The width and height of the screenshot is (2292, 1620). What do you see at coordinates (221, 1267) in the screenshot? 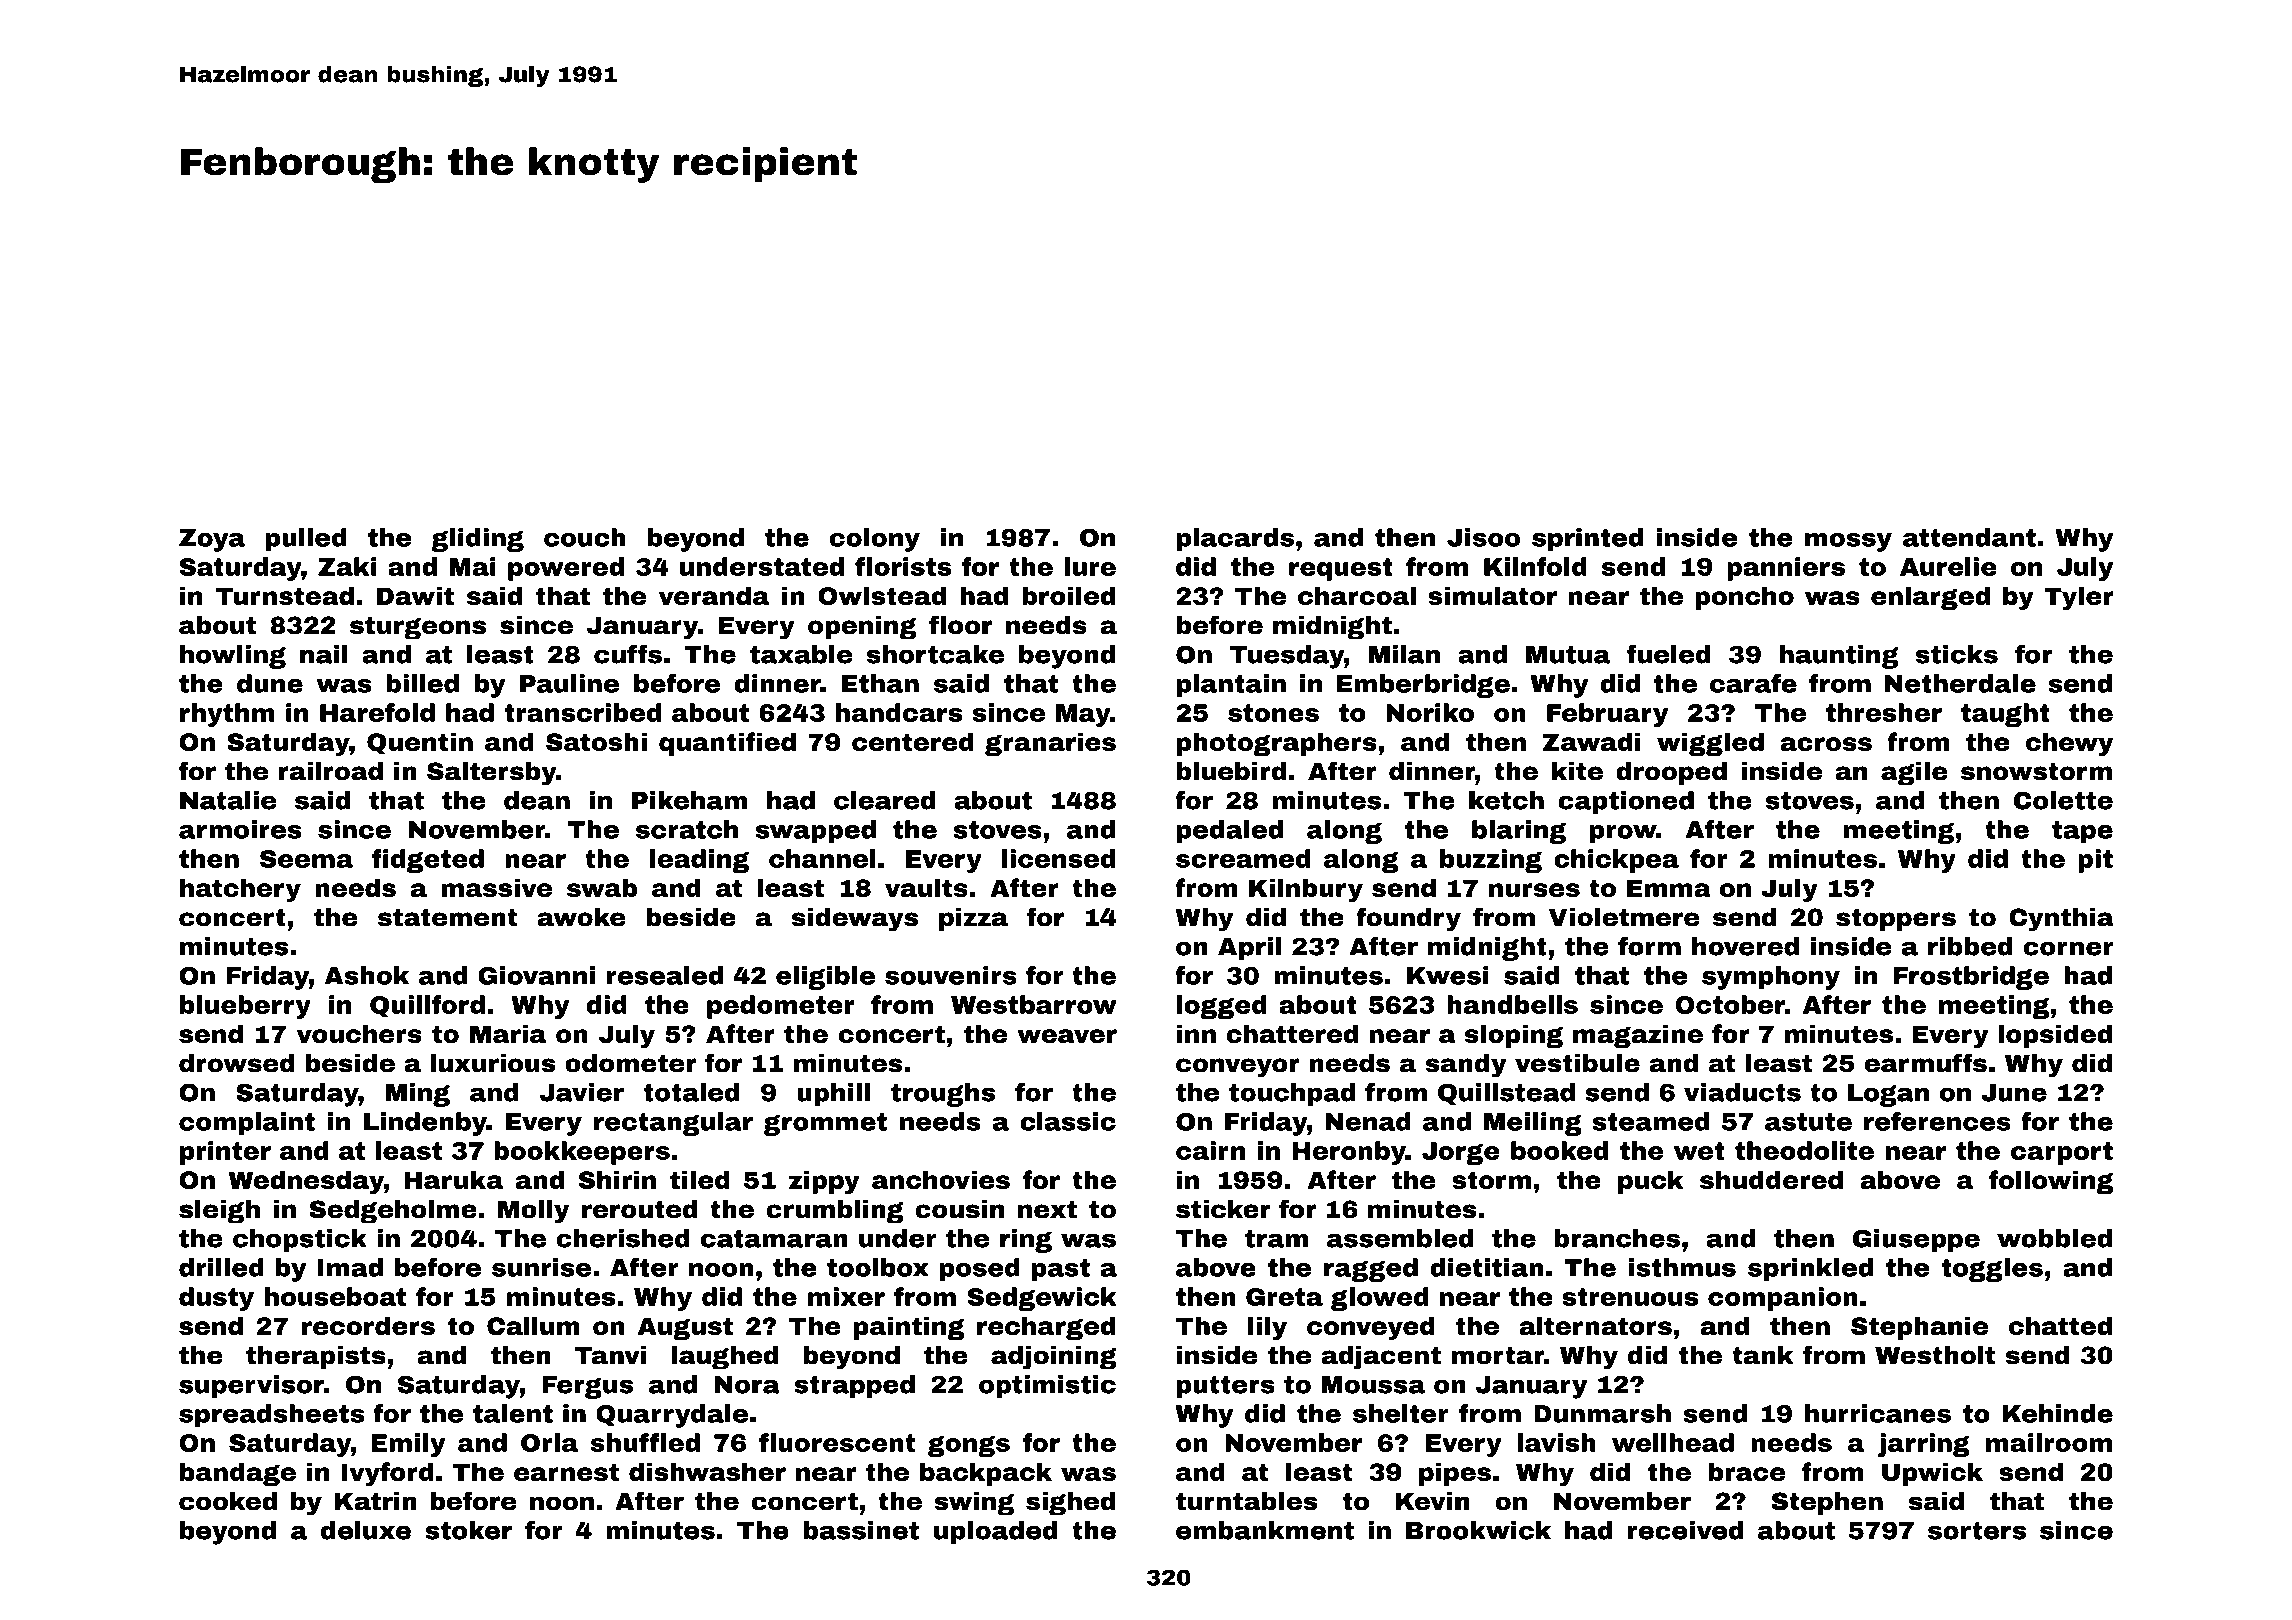
I see `drilled` at bounding box center [221, 1267].
